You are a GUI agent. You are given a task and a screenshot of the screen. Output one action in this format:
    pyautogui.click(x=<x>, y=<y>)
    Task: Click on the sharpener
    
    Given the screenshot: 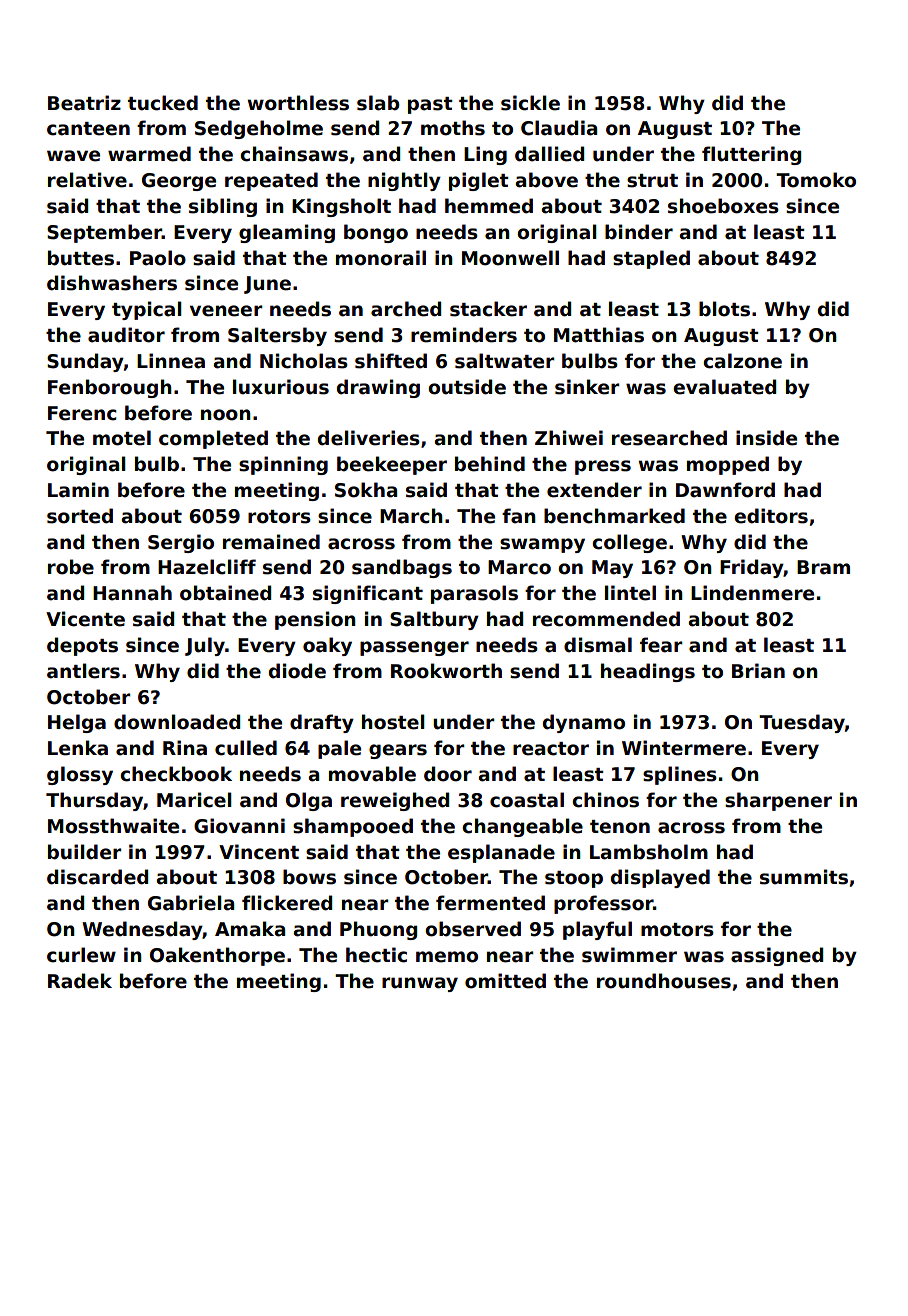 What is the action you would take?
    pyautogui.click(x=778, y=801)
